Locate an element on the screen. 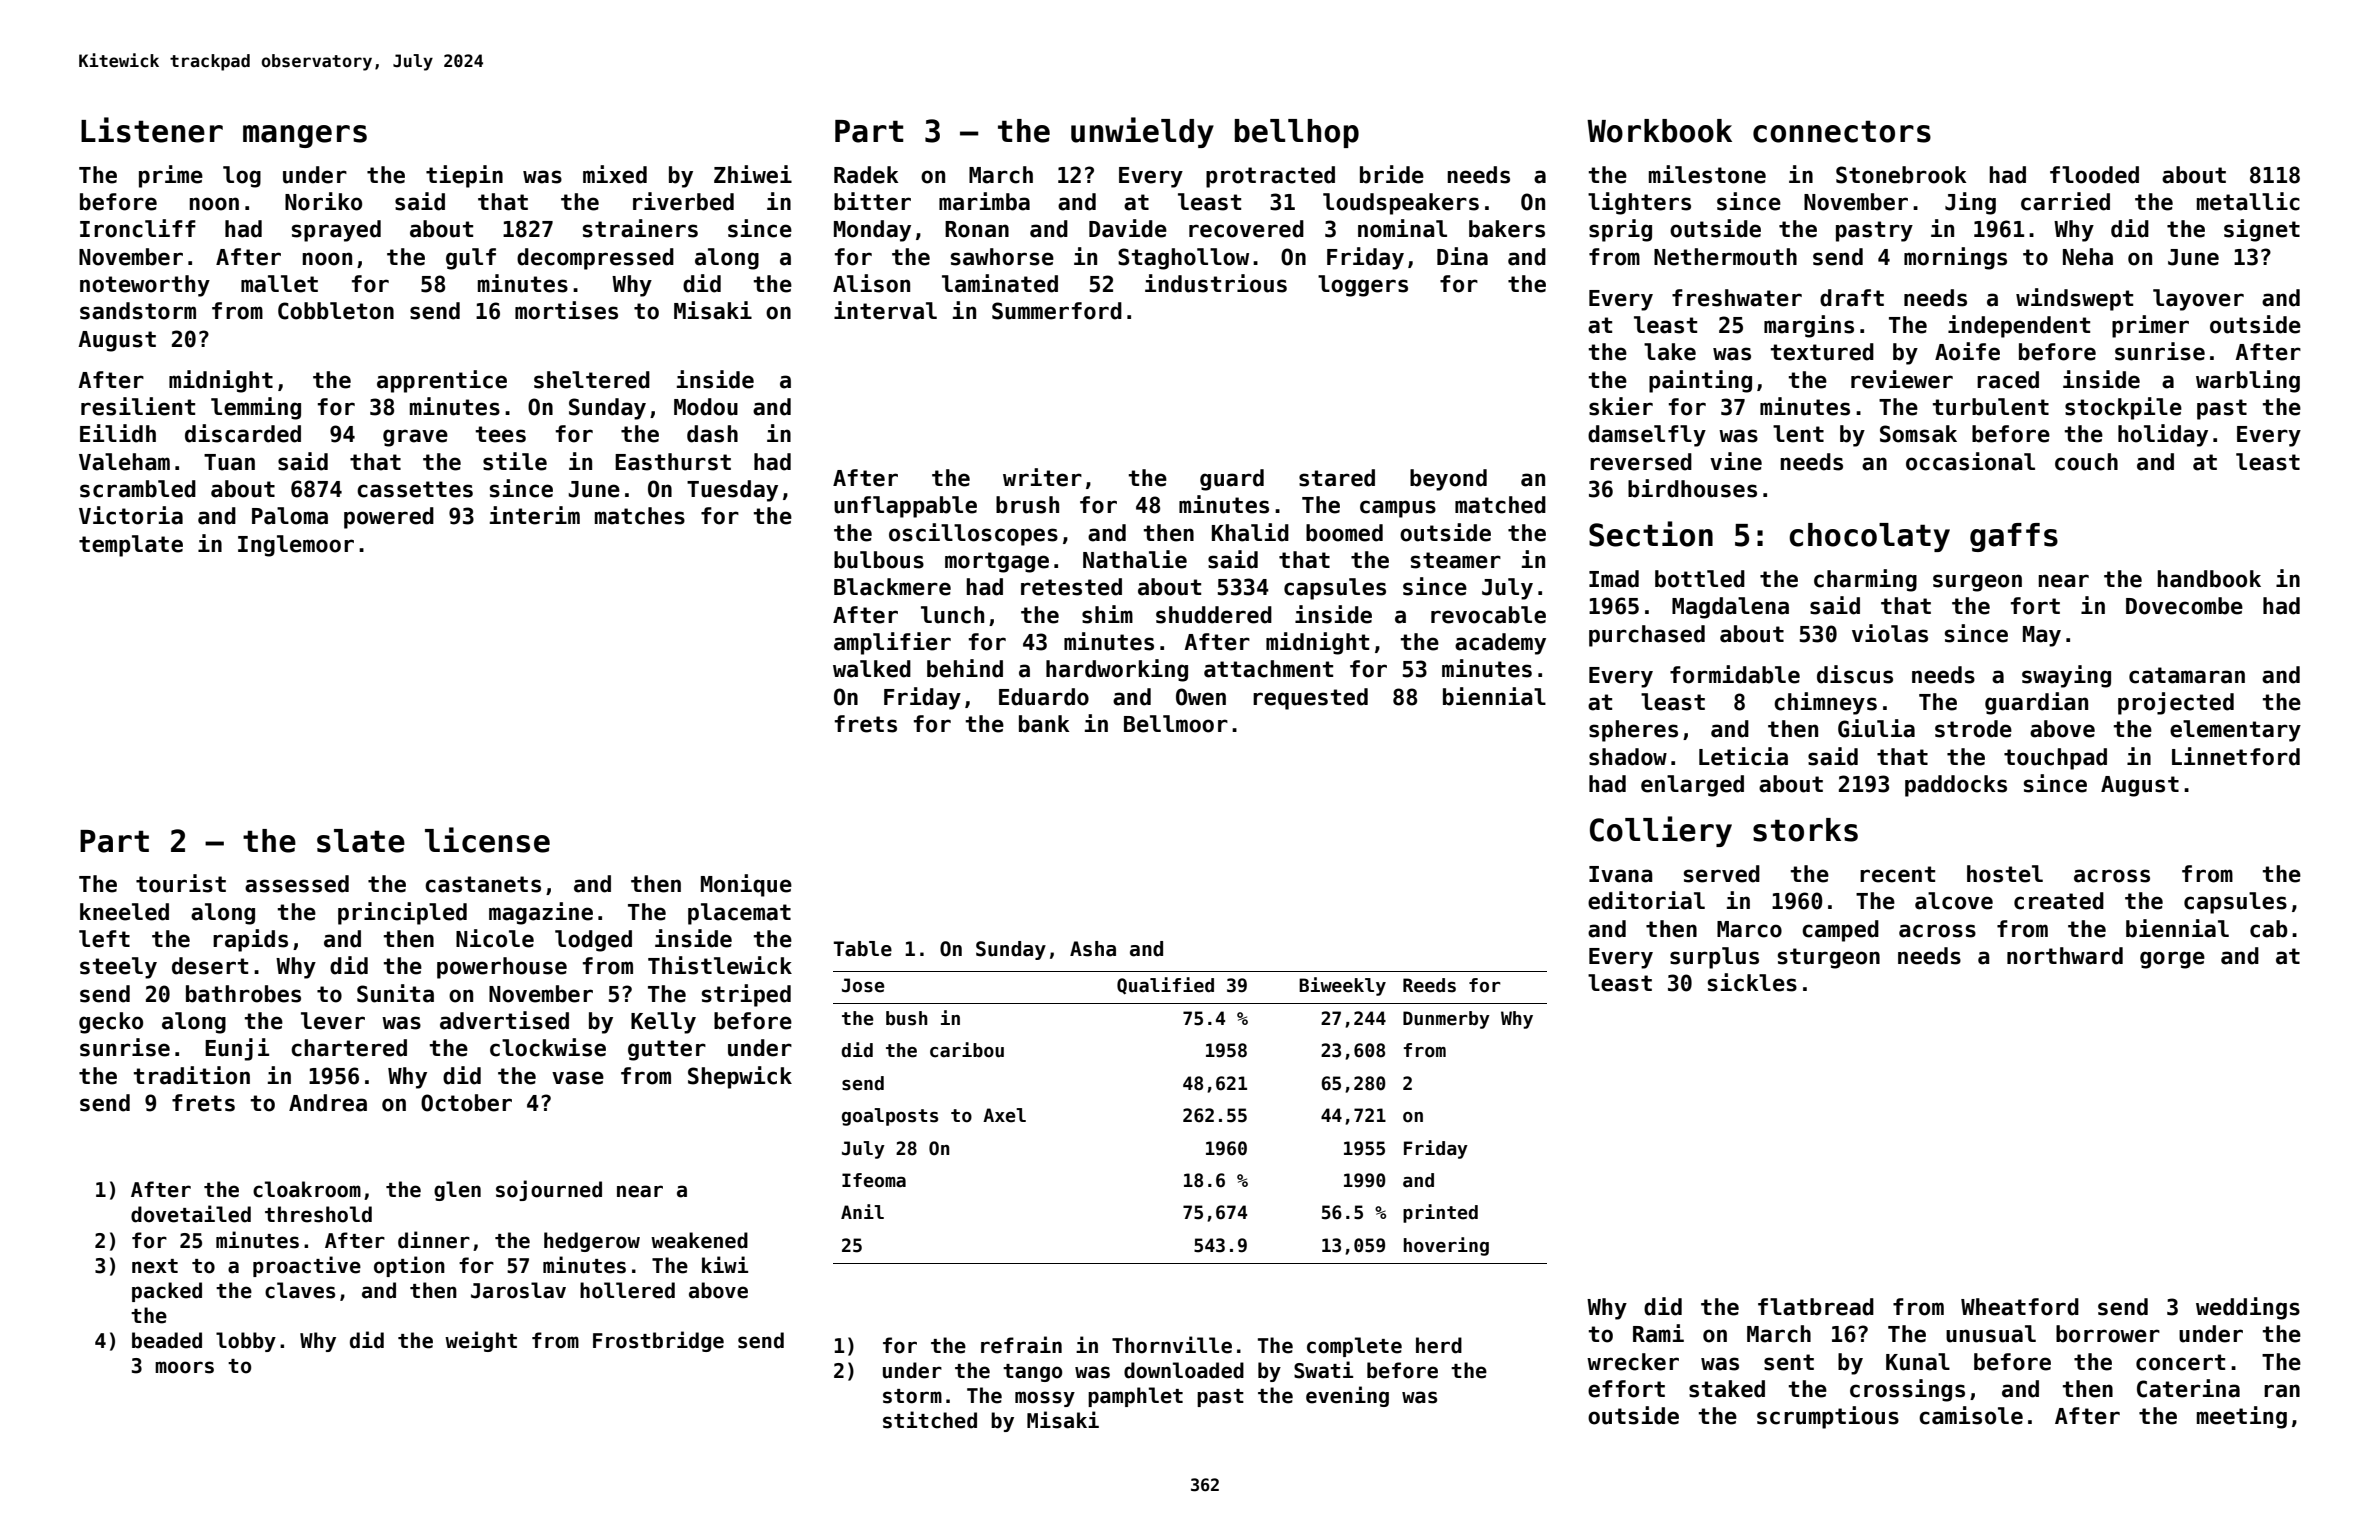 This screenshot has height=1540, width=2380. signet is located at coordinates (2262, 230).
